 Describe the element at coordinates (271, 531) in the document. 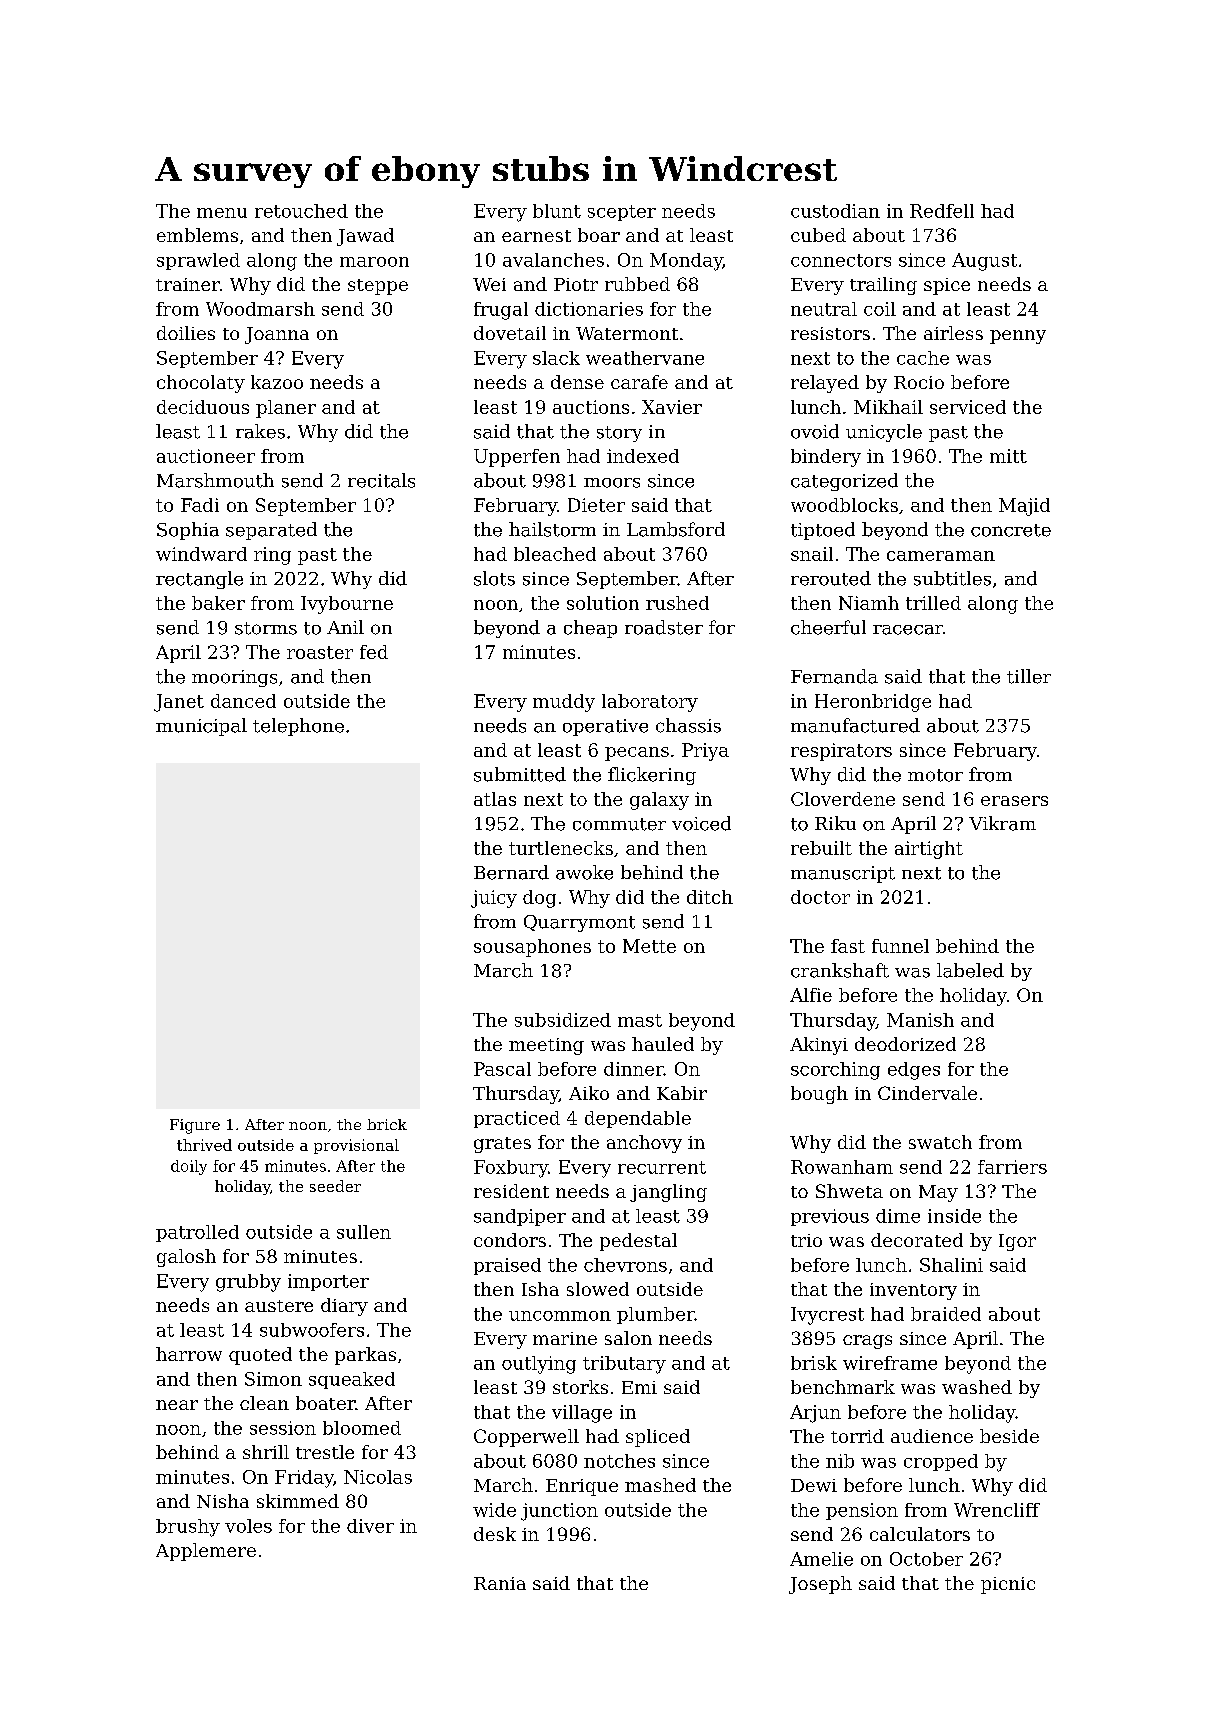

I see `separated` at that location.
